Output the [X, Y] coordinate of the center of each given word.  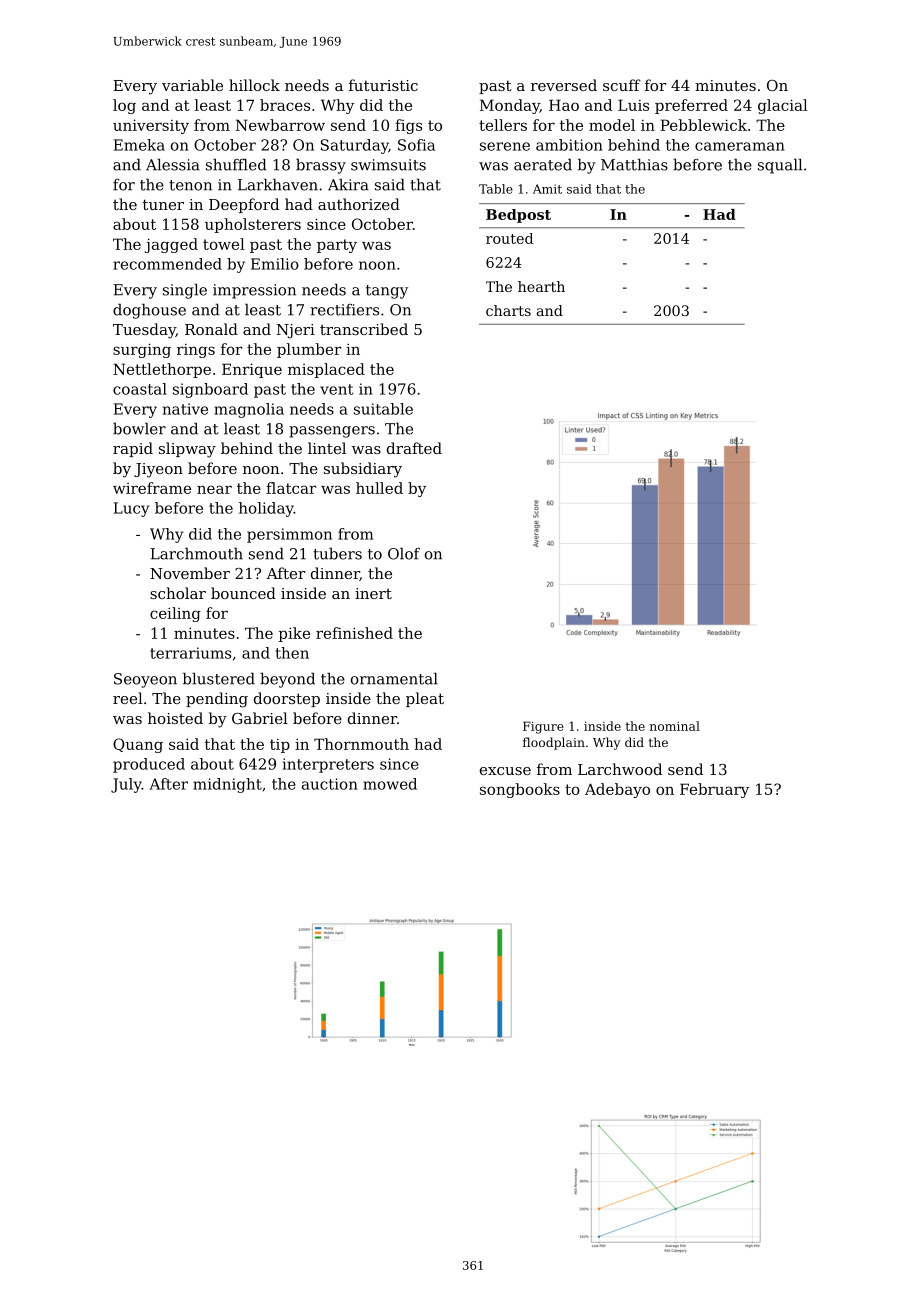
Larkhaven [278, 184]
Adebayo [617, 790]
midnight [227, 785]
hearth [541, 286]
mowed [390, 784]
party [337, 246]
